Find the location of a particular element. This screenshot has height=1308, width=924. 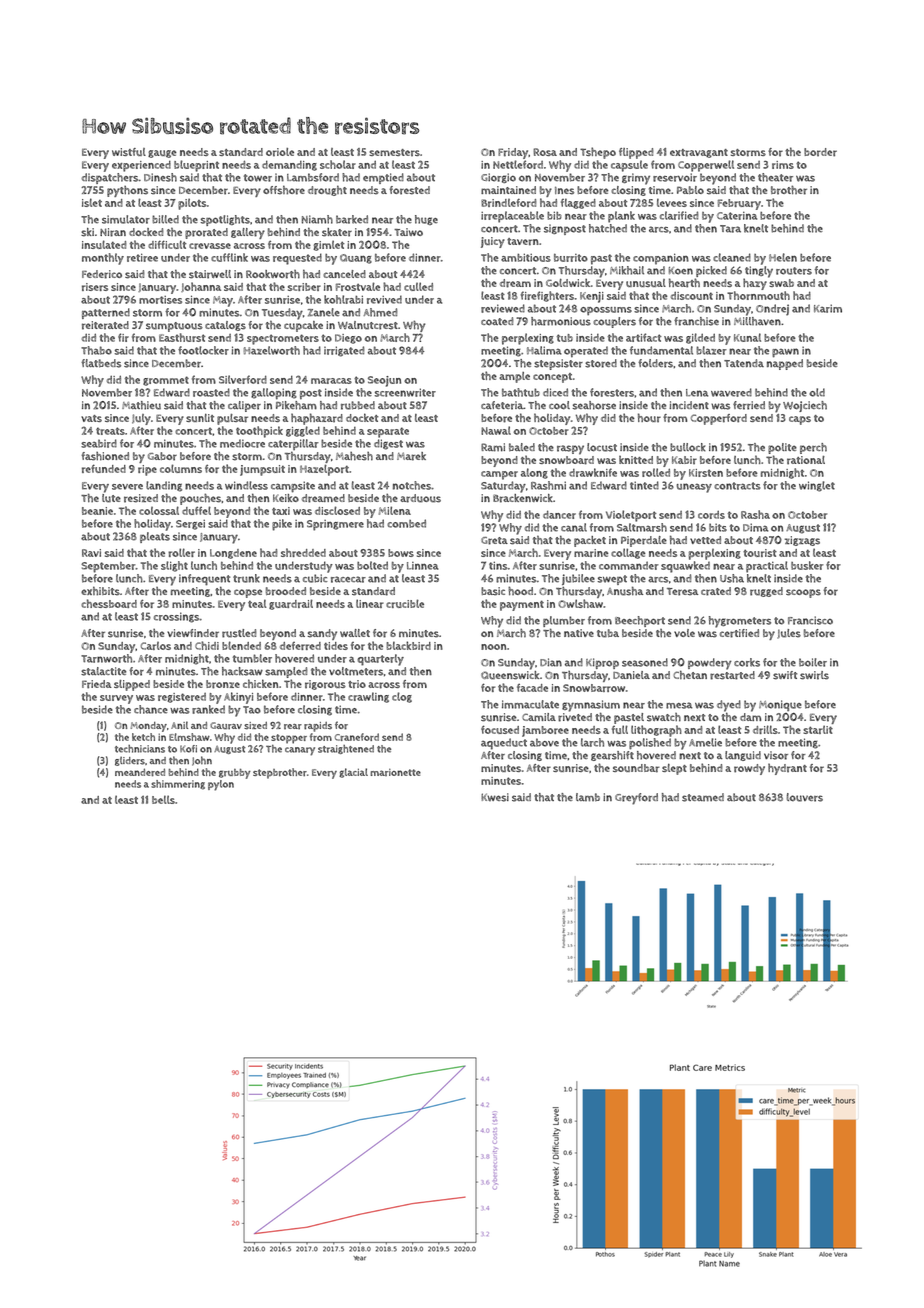

tower is located at coordinates (258, 178).
